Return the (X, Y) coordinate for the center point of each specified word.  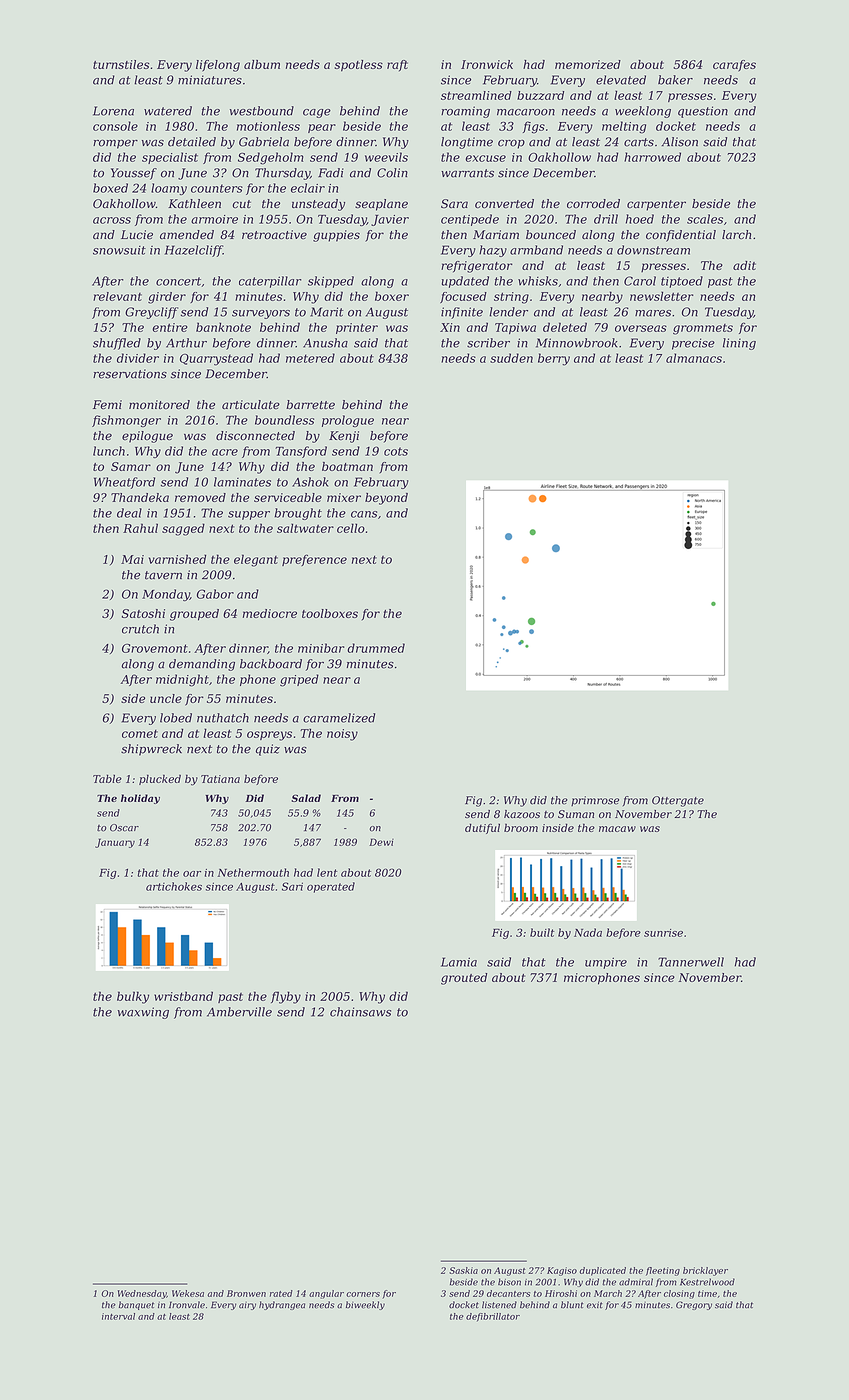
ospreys (269, 736)
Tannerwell (691, 962)
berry (554, 359)
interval (118, 1316)
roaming (465, 112)
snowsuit (119, 250)
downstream (653, 250)
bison (509, 1282)
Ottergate (678, 801)
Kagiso (562, 1271)
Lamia (459, 962)
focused (463, 297)
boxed (110, 188)
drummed (376, 648)
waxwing (143, 1013)
